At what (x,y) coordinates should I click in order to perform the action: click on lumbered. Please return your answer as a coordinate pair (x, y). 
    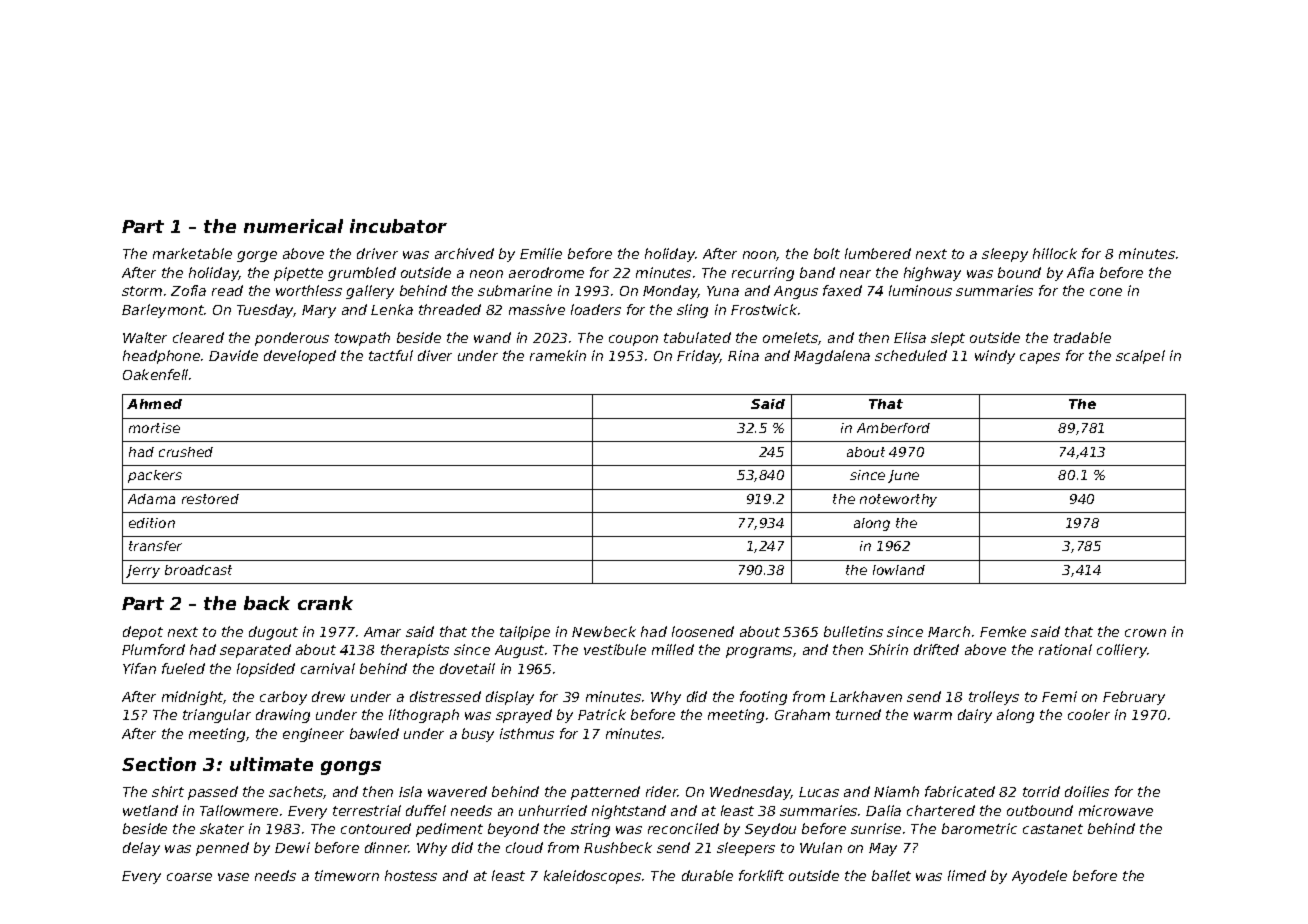
    Looking at the image, I should click on (878, 253).
